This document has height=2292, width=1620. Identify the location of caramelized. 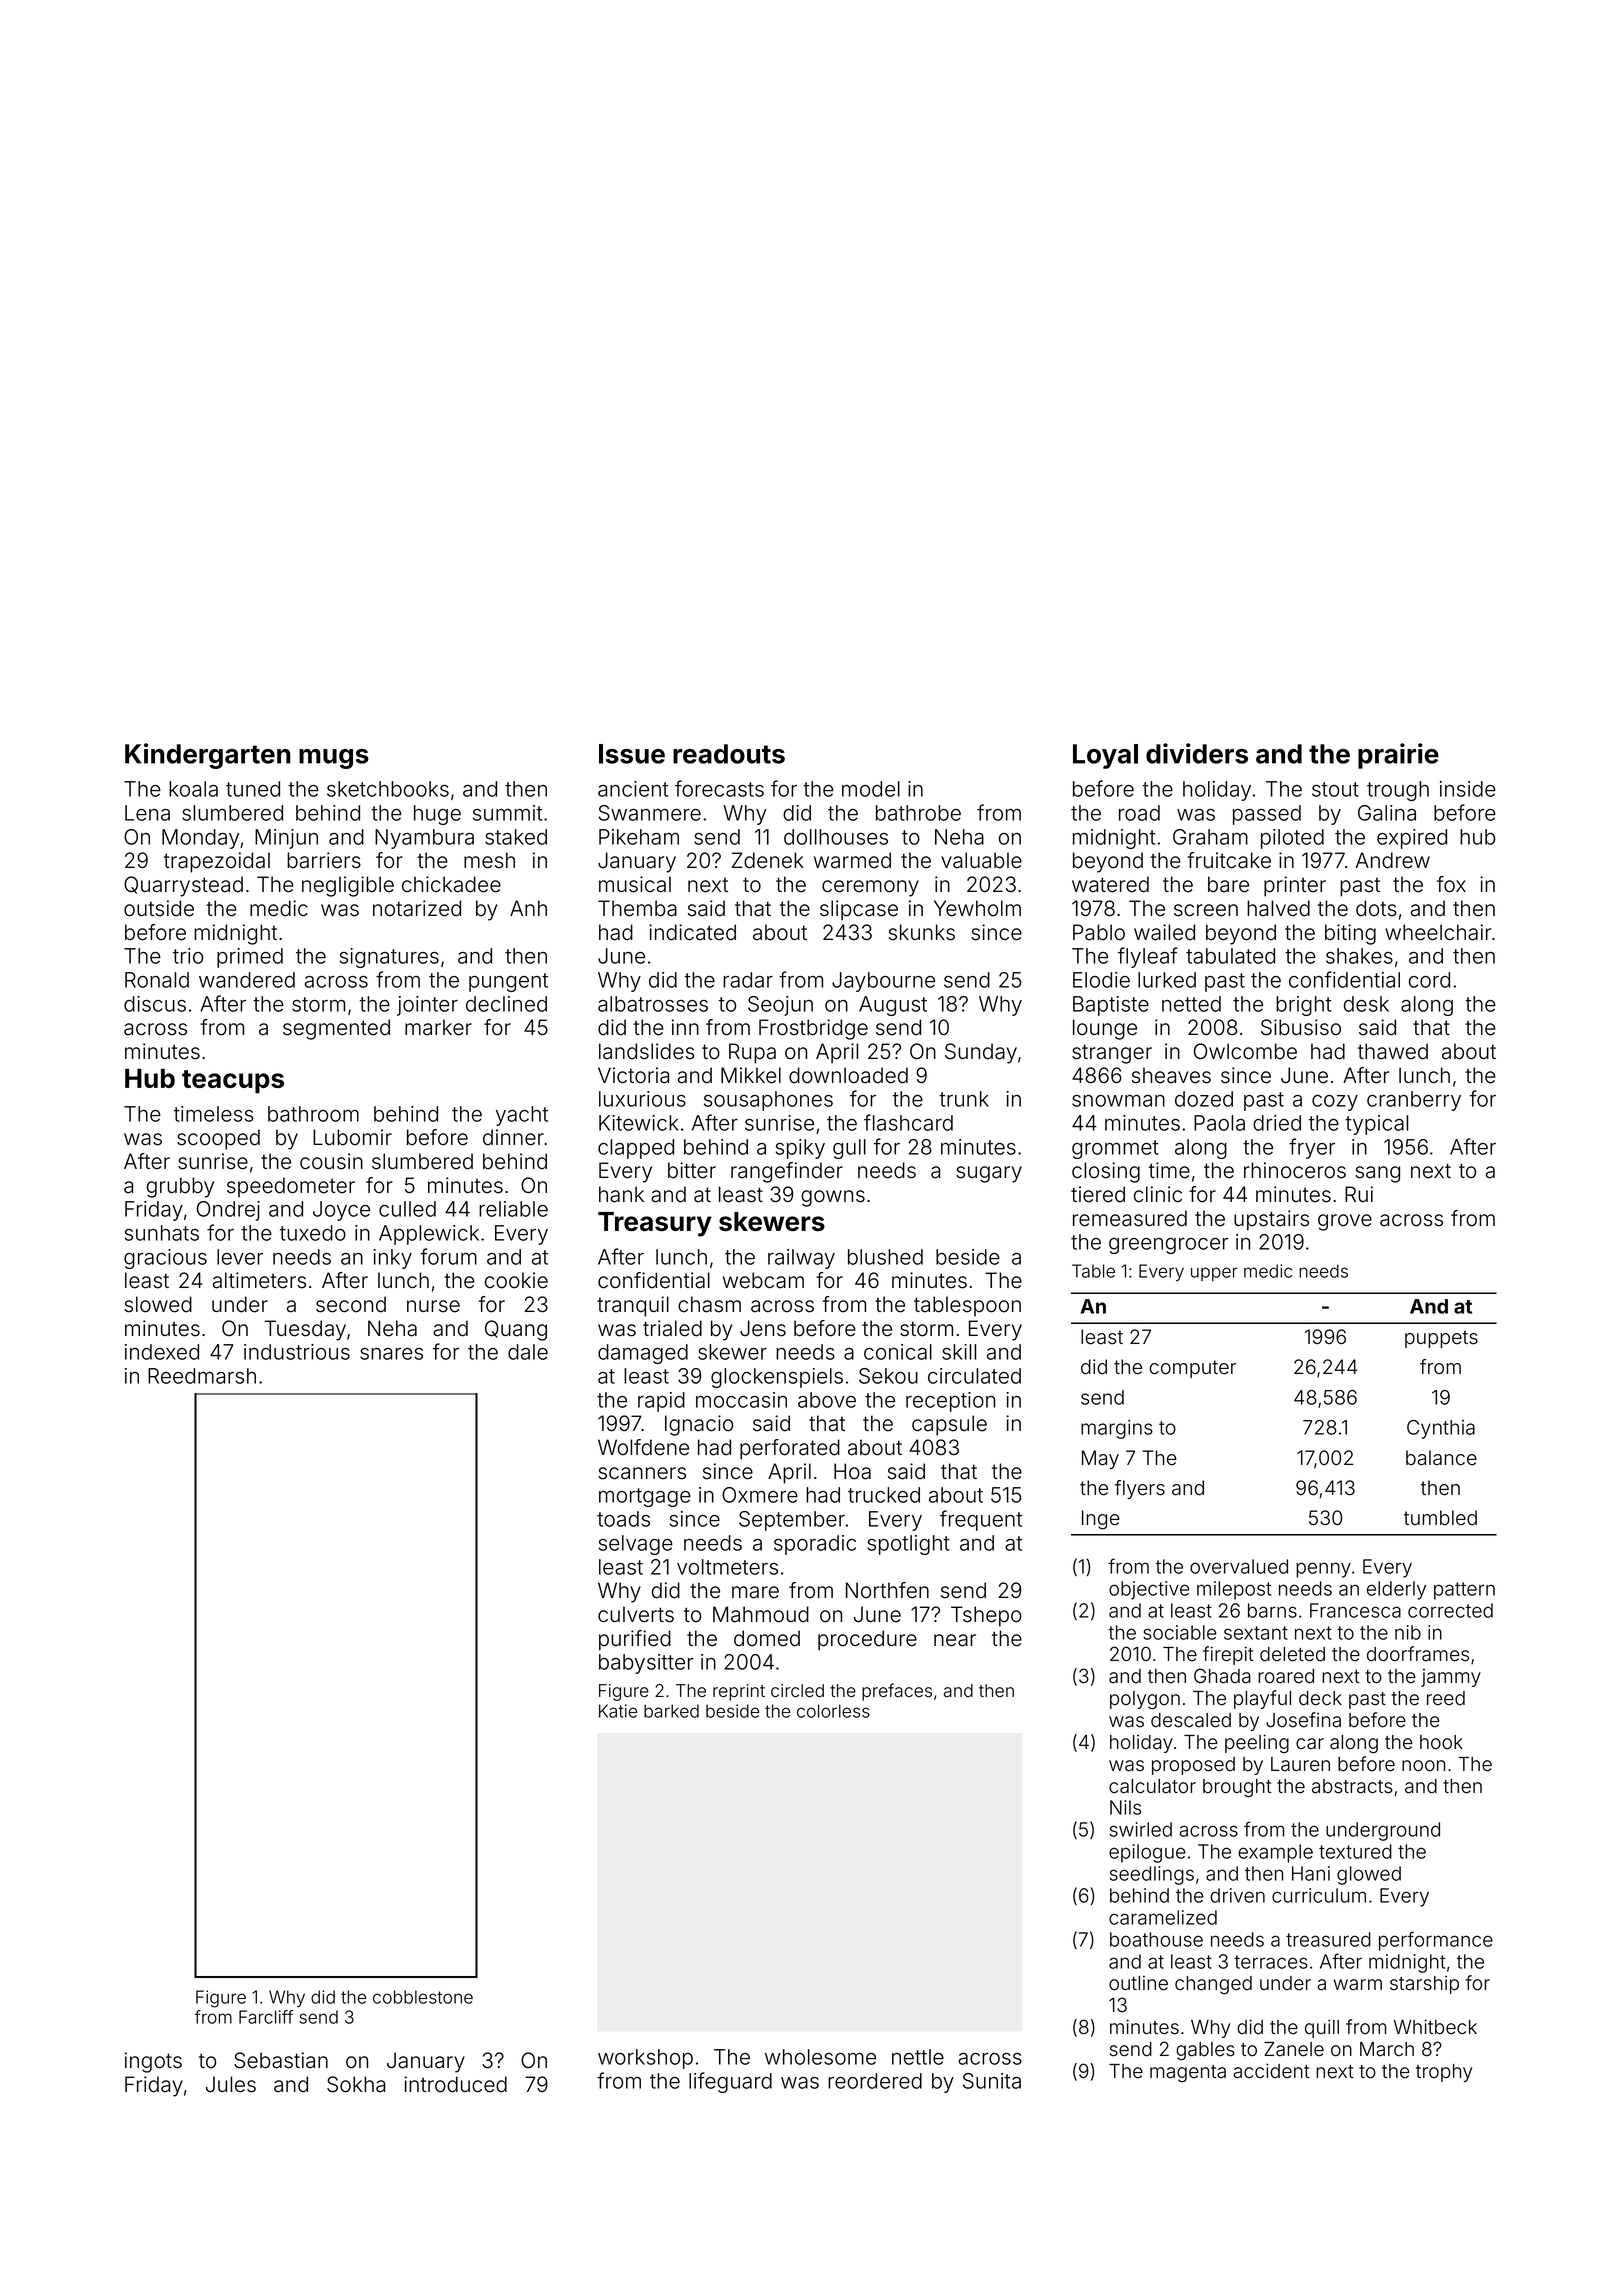
(1163, 1917).
